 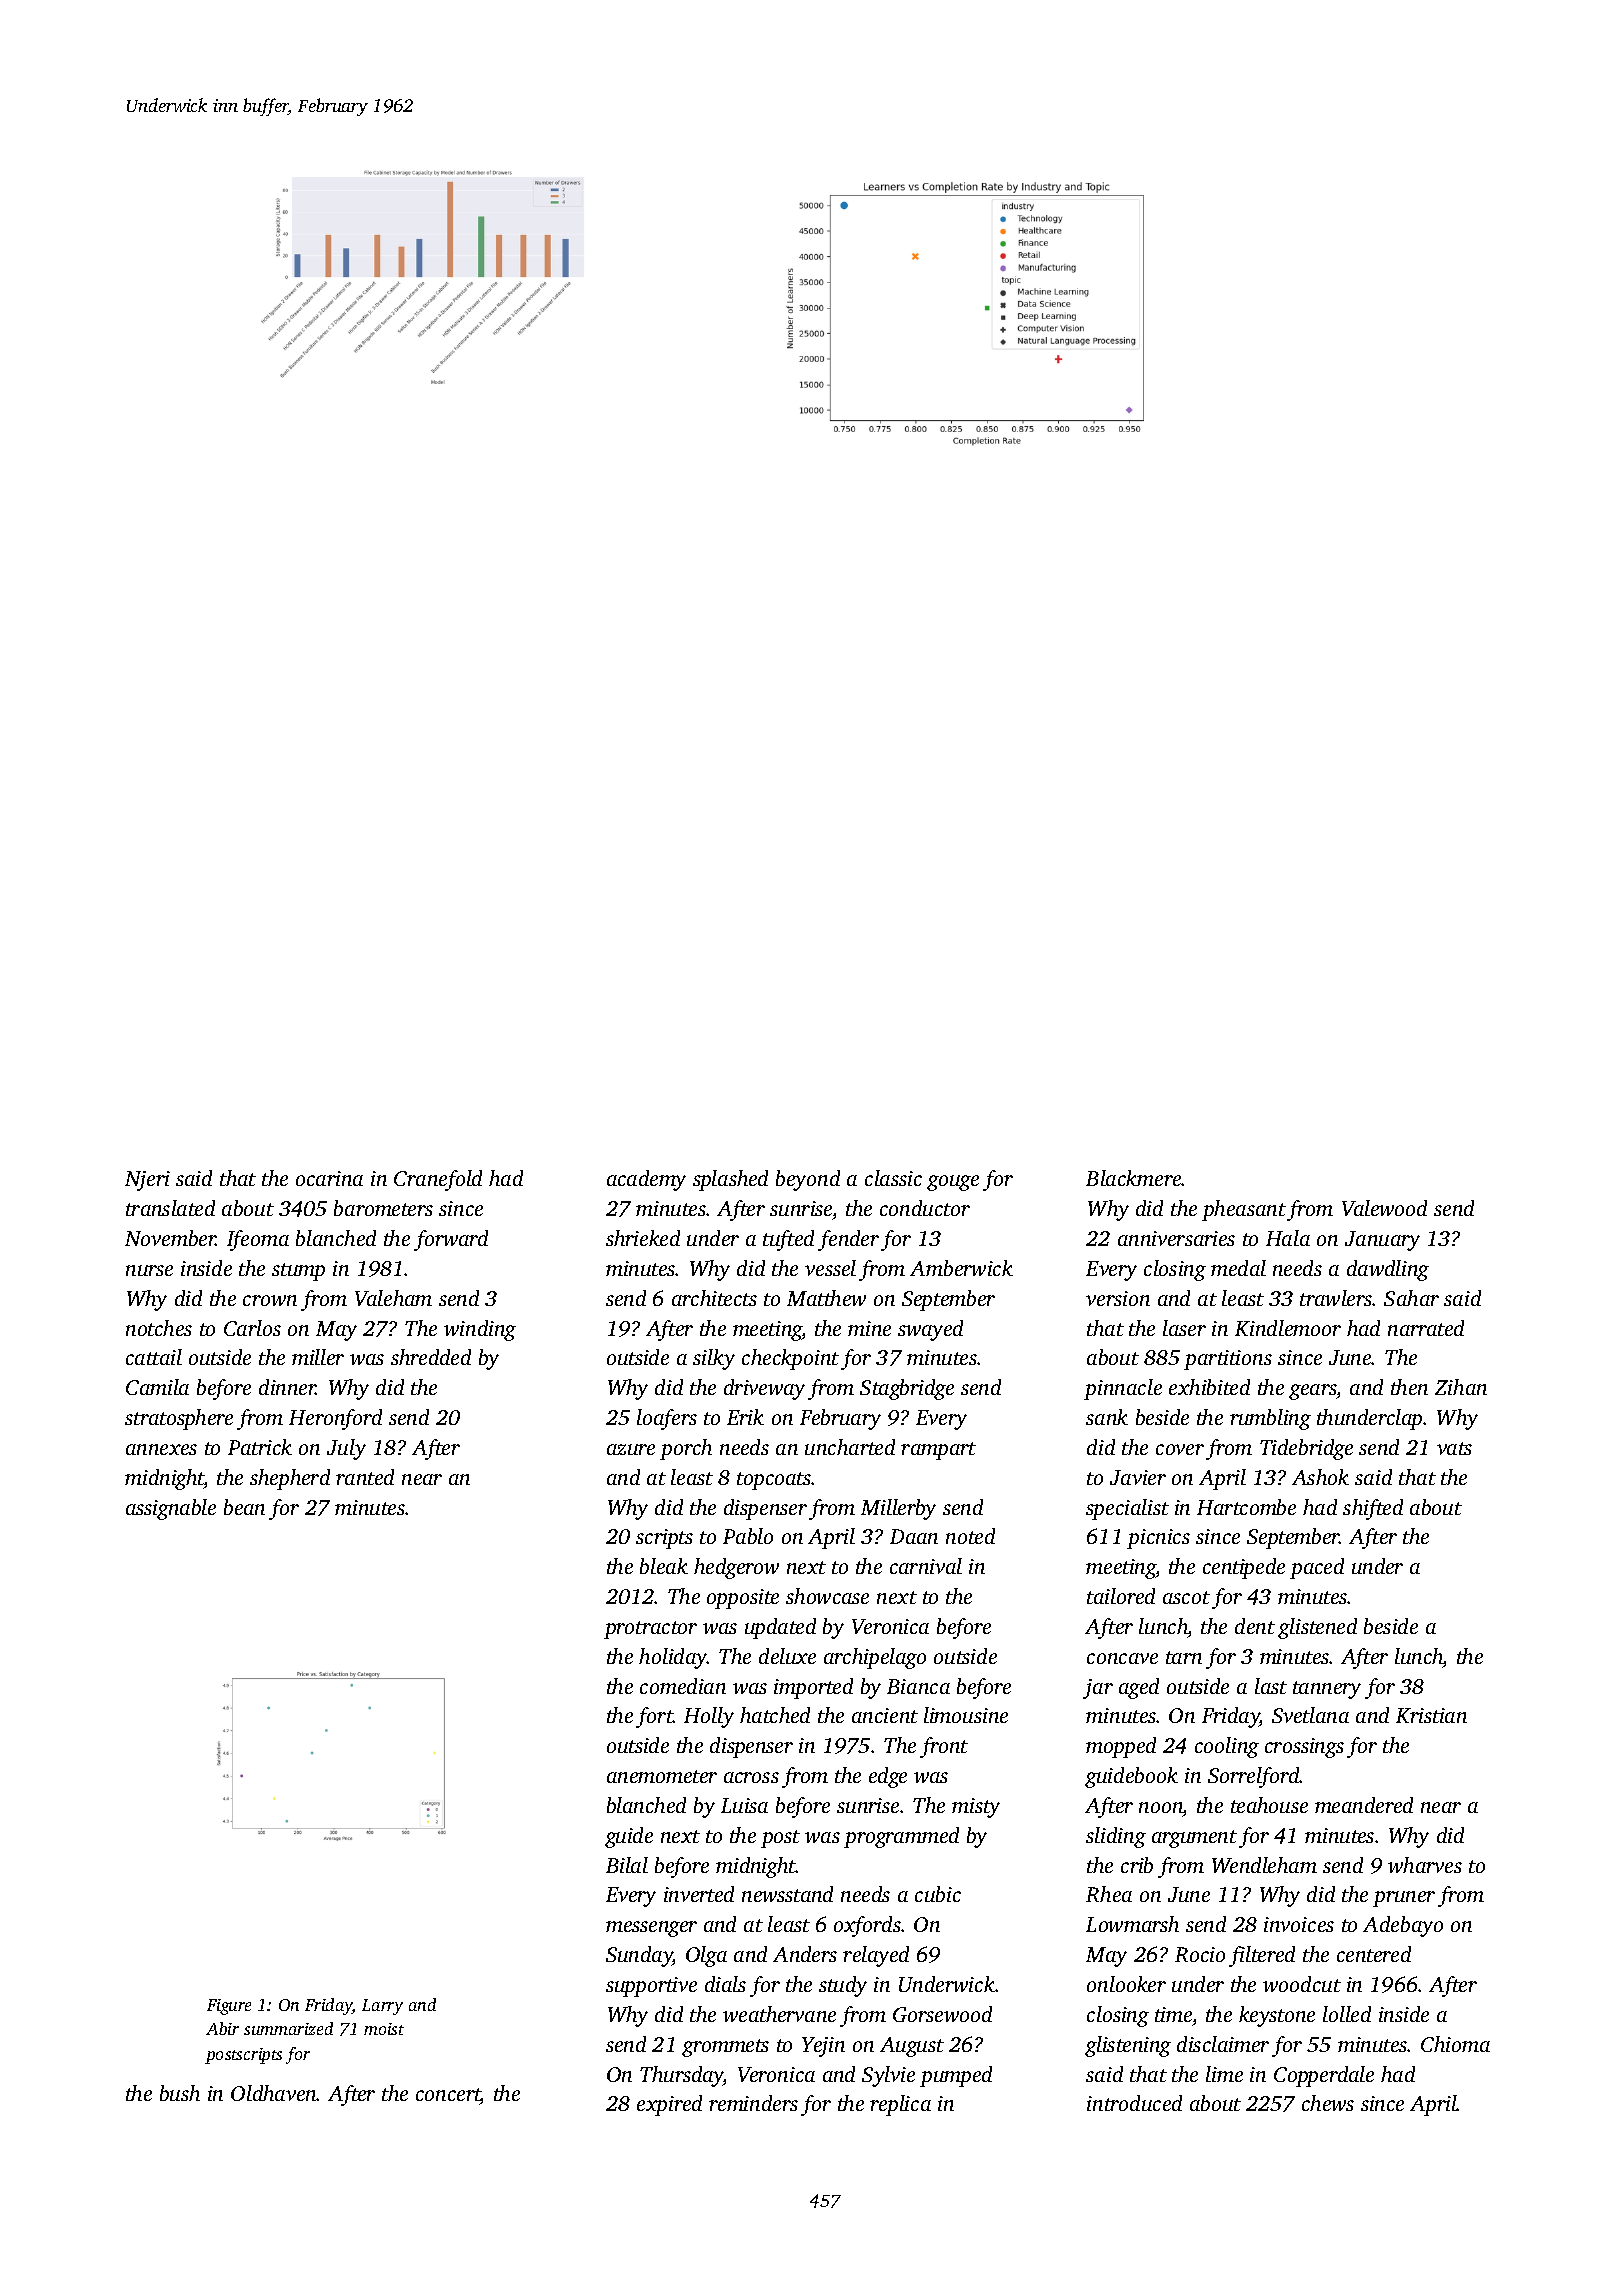 What do you see at coordinates (1374, 1954) in the image?
I see `centered` at bounding box center [1374, 1954].
